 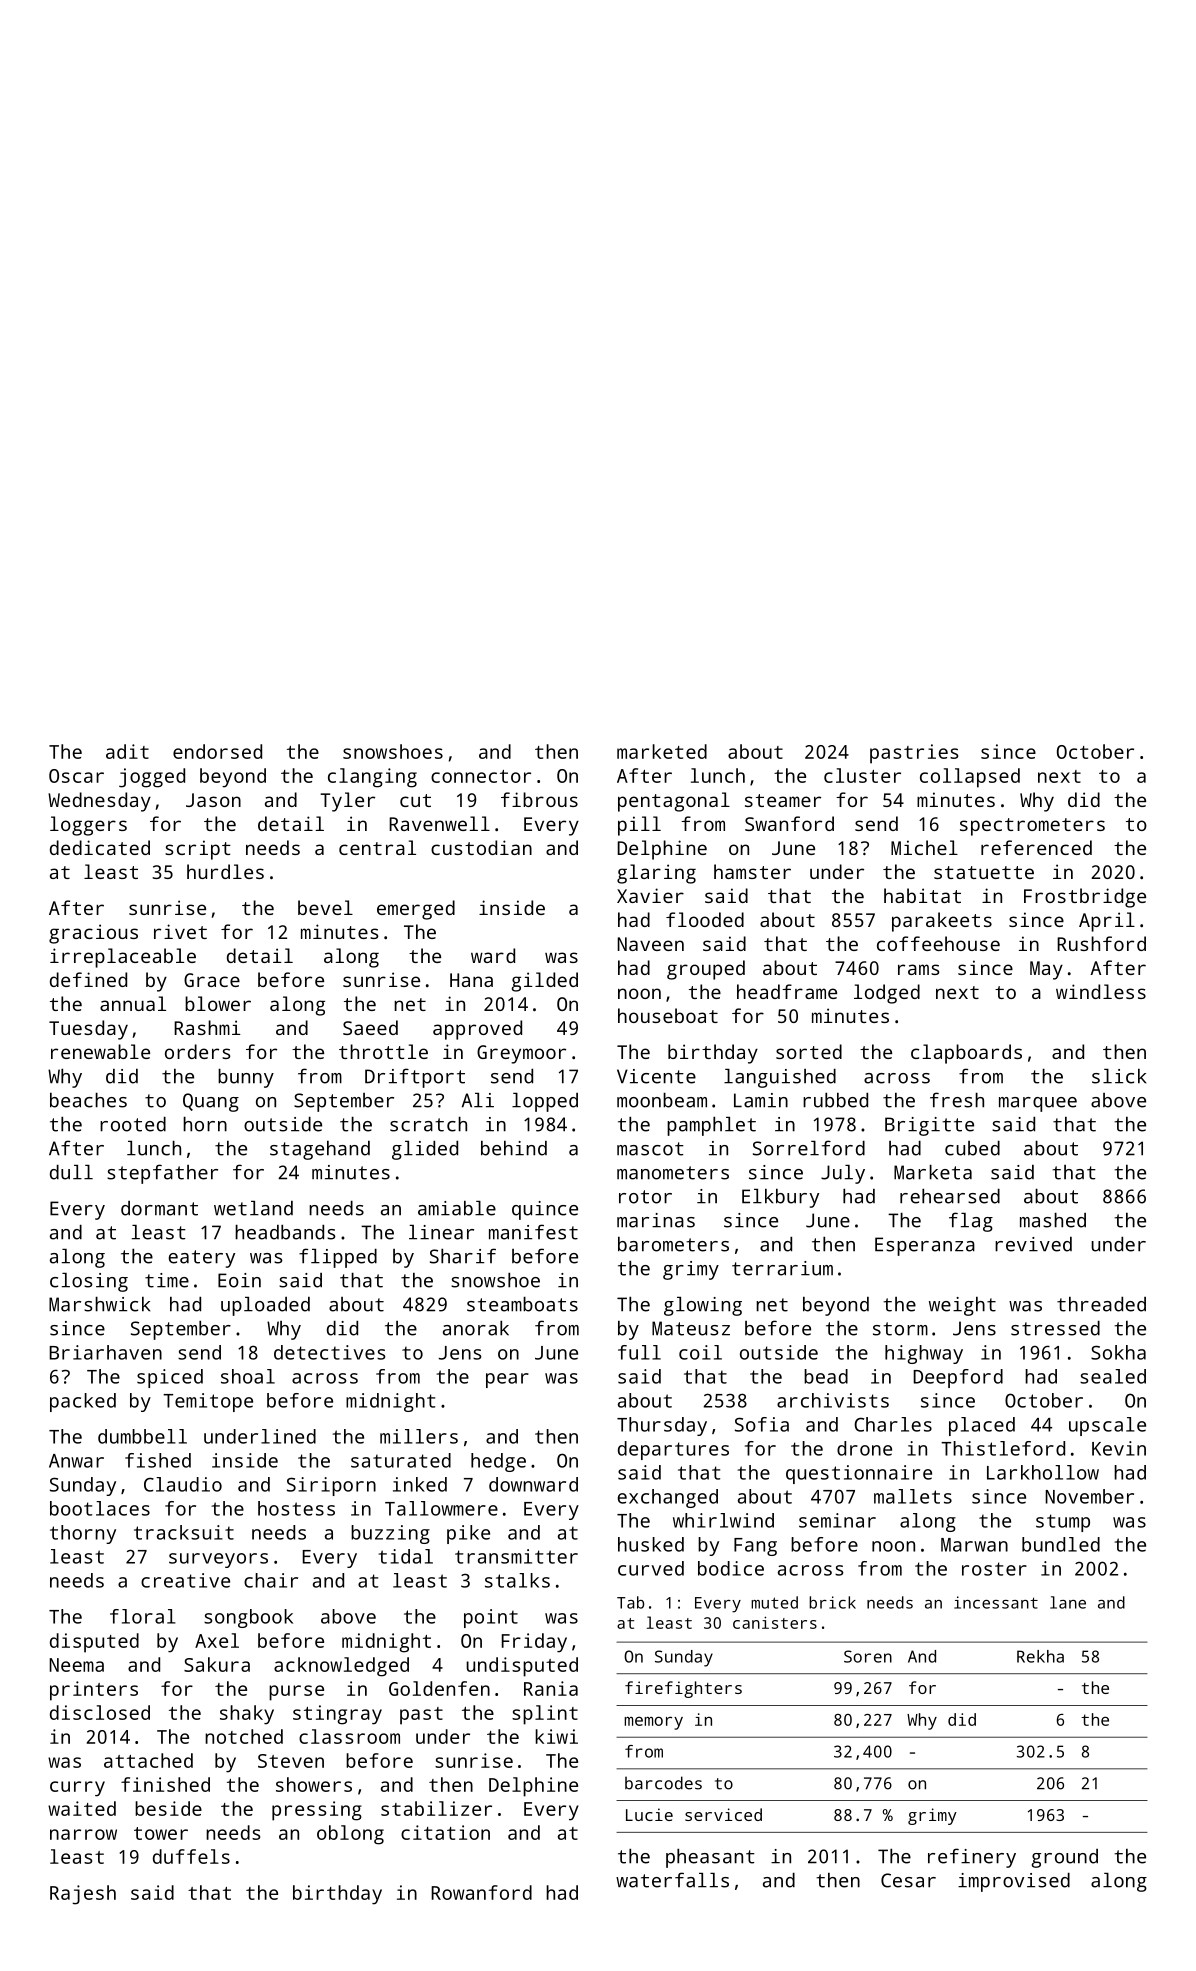 I want to click on classroom, so click(x=349, y=1736).
